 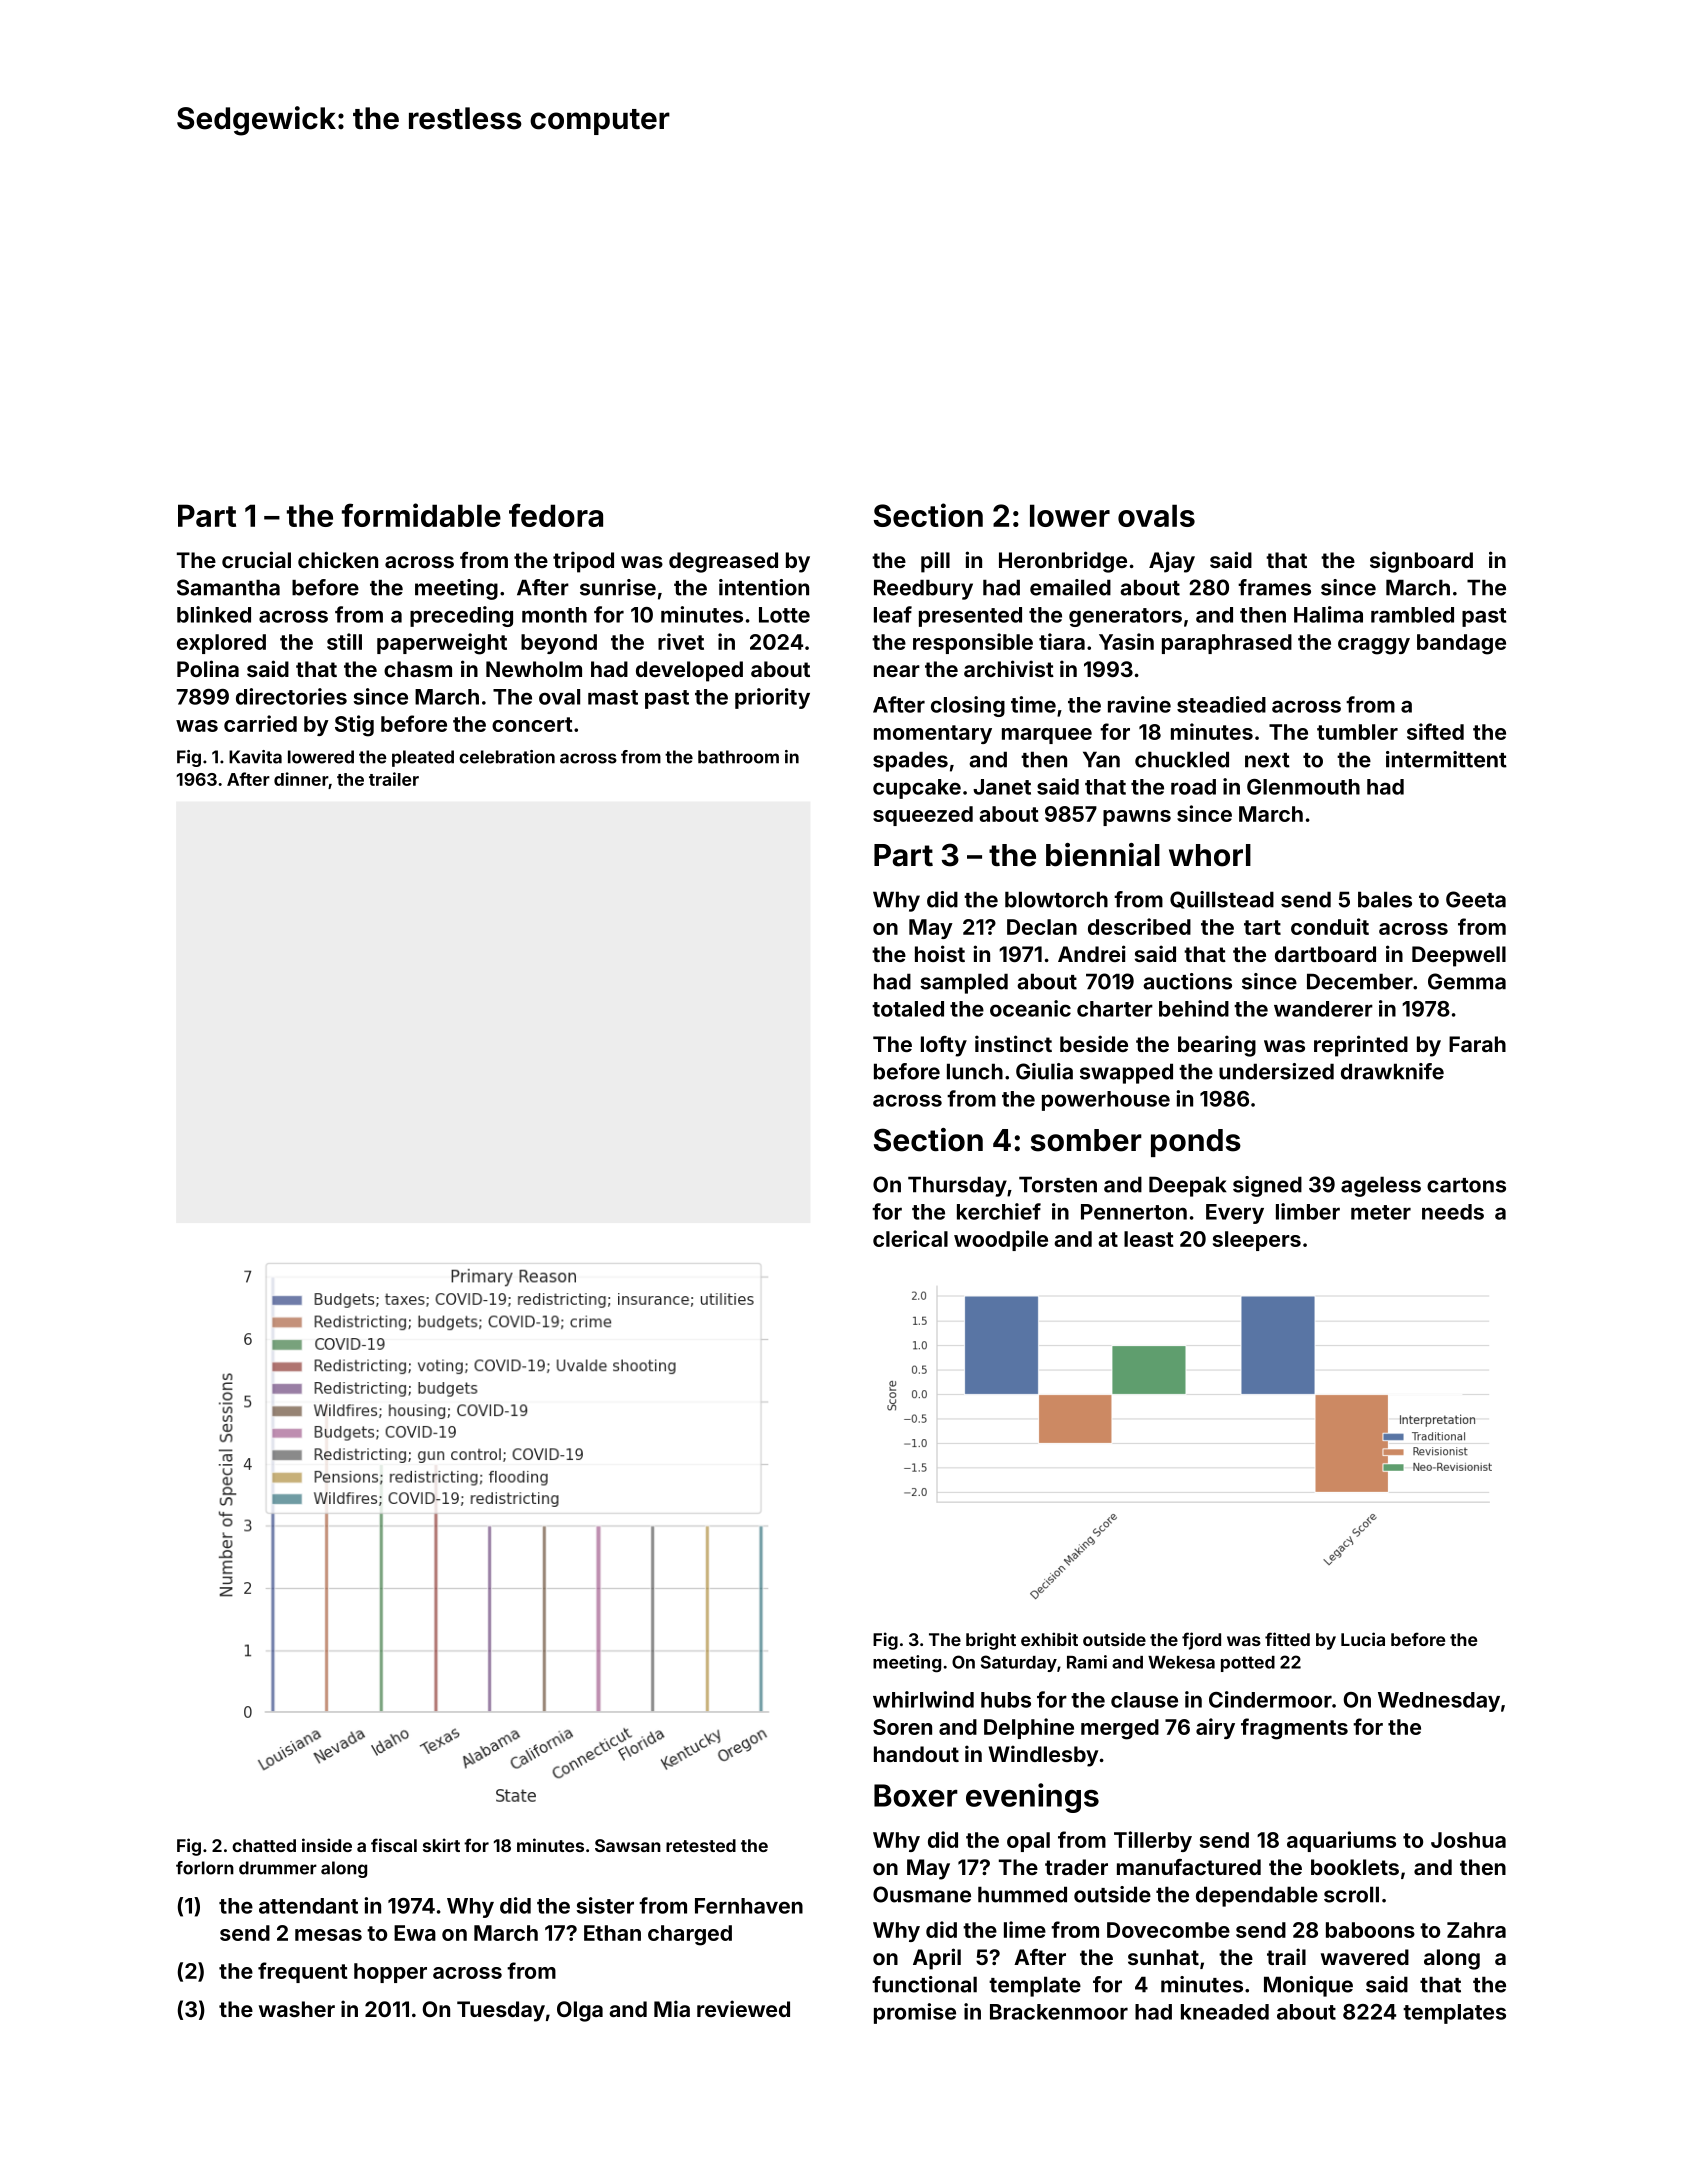 What do you see at coordinates (301, 779) in the screenshot?
I see `dinner` at bounding box center [301, 779].
